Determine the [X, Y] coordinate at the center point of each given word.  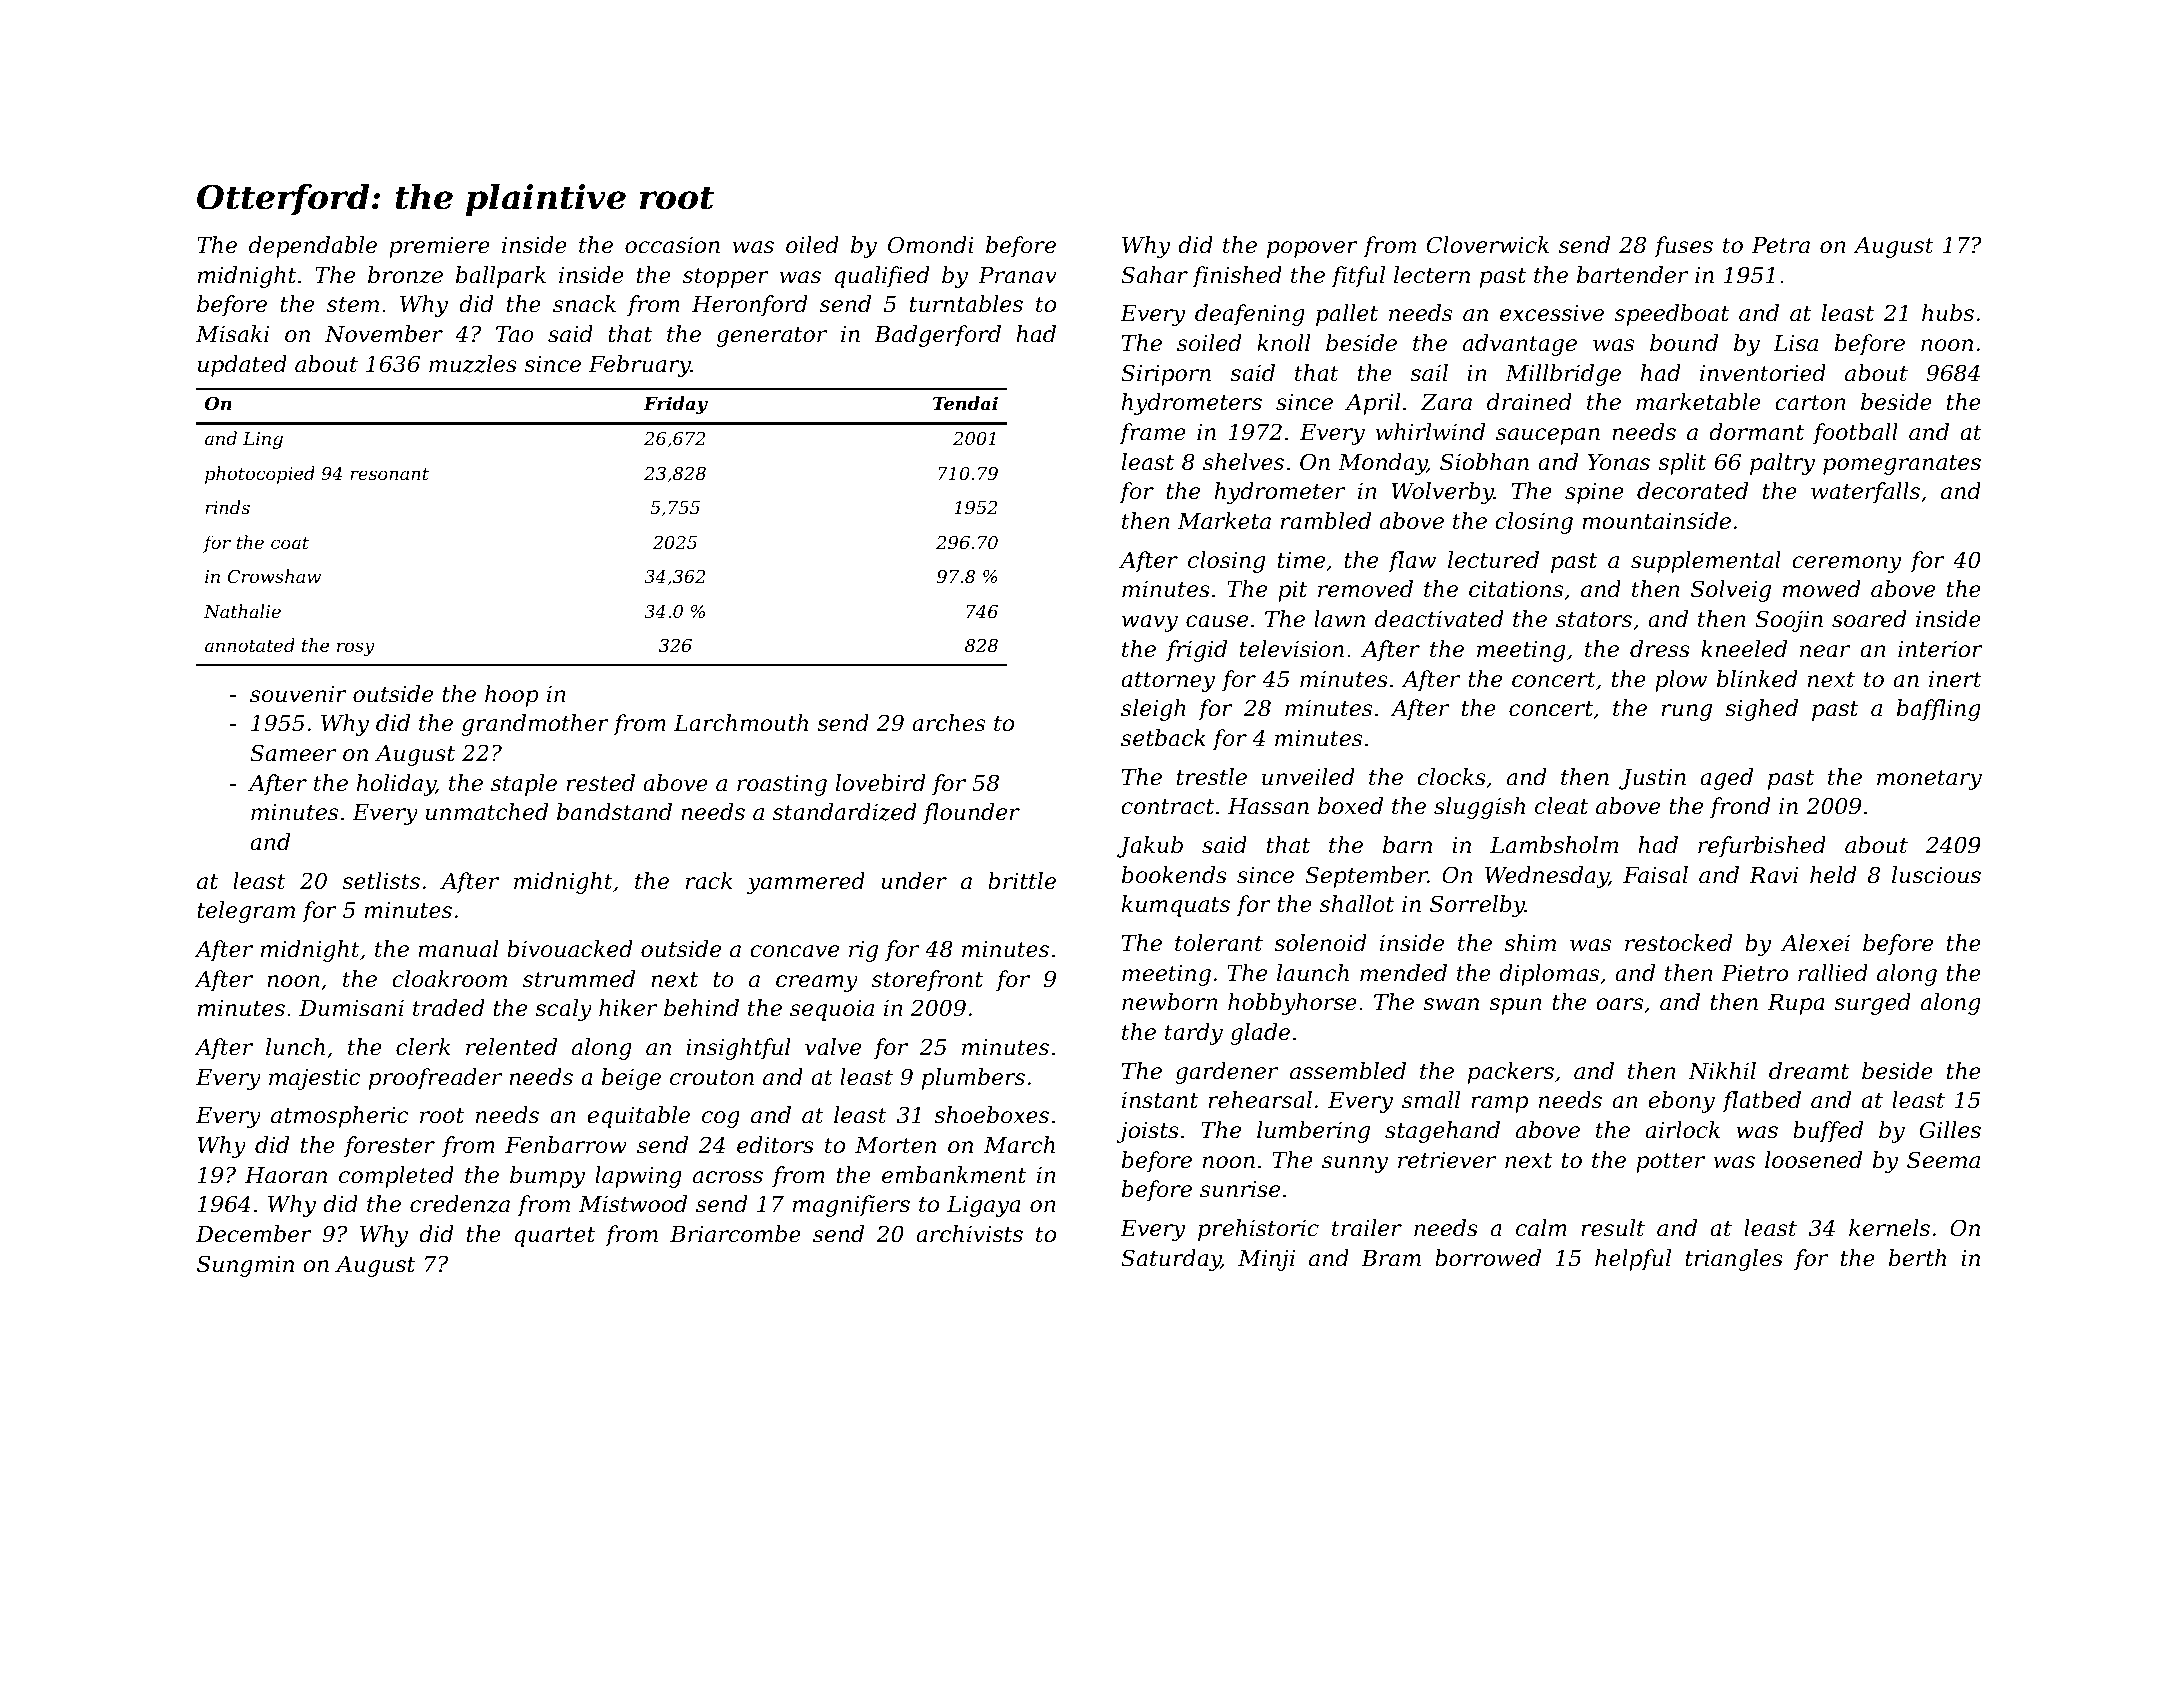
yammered [806, 883]
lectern [1432, 275]
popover [1312, 249]
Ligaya [983, 1206]
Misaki [232, 334]
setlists [381, 881]
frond [1740, 808]
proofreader [435, 1079]
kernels [1889, 1228]
